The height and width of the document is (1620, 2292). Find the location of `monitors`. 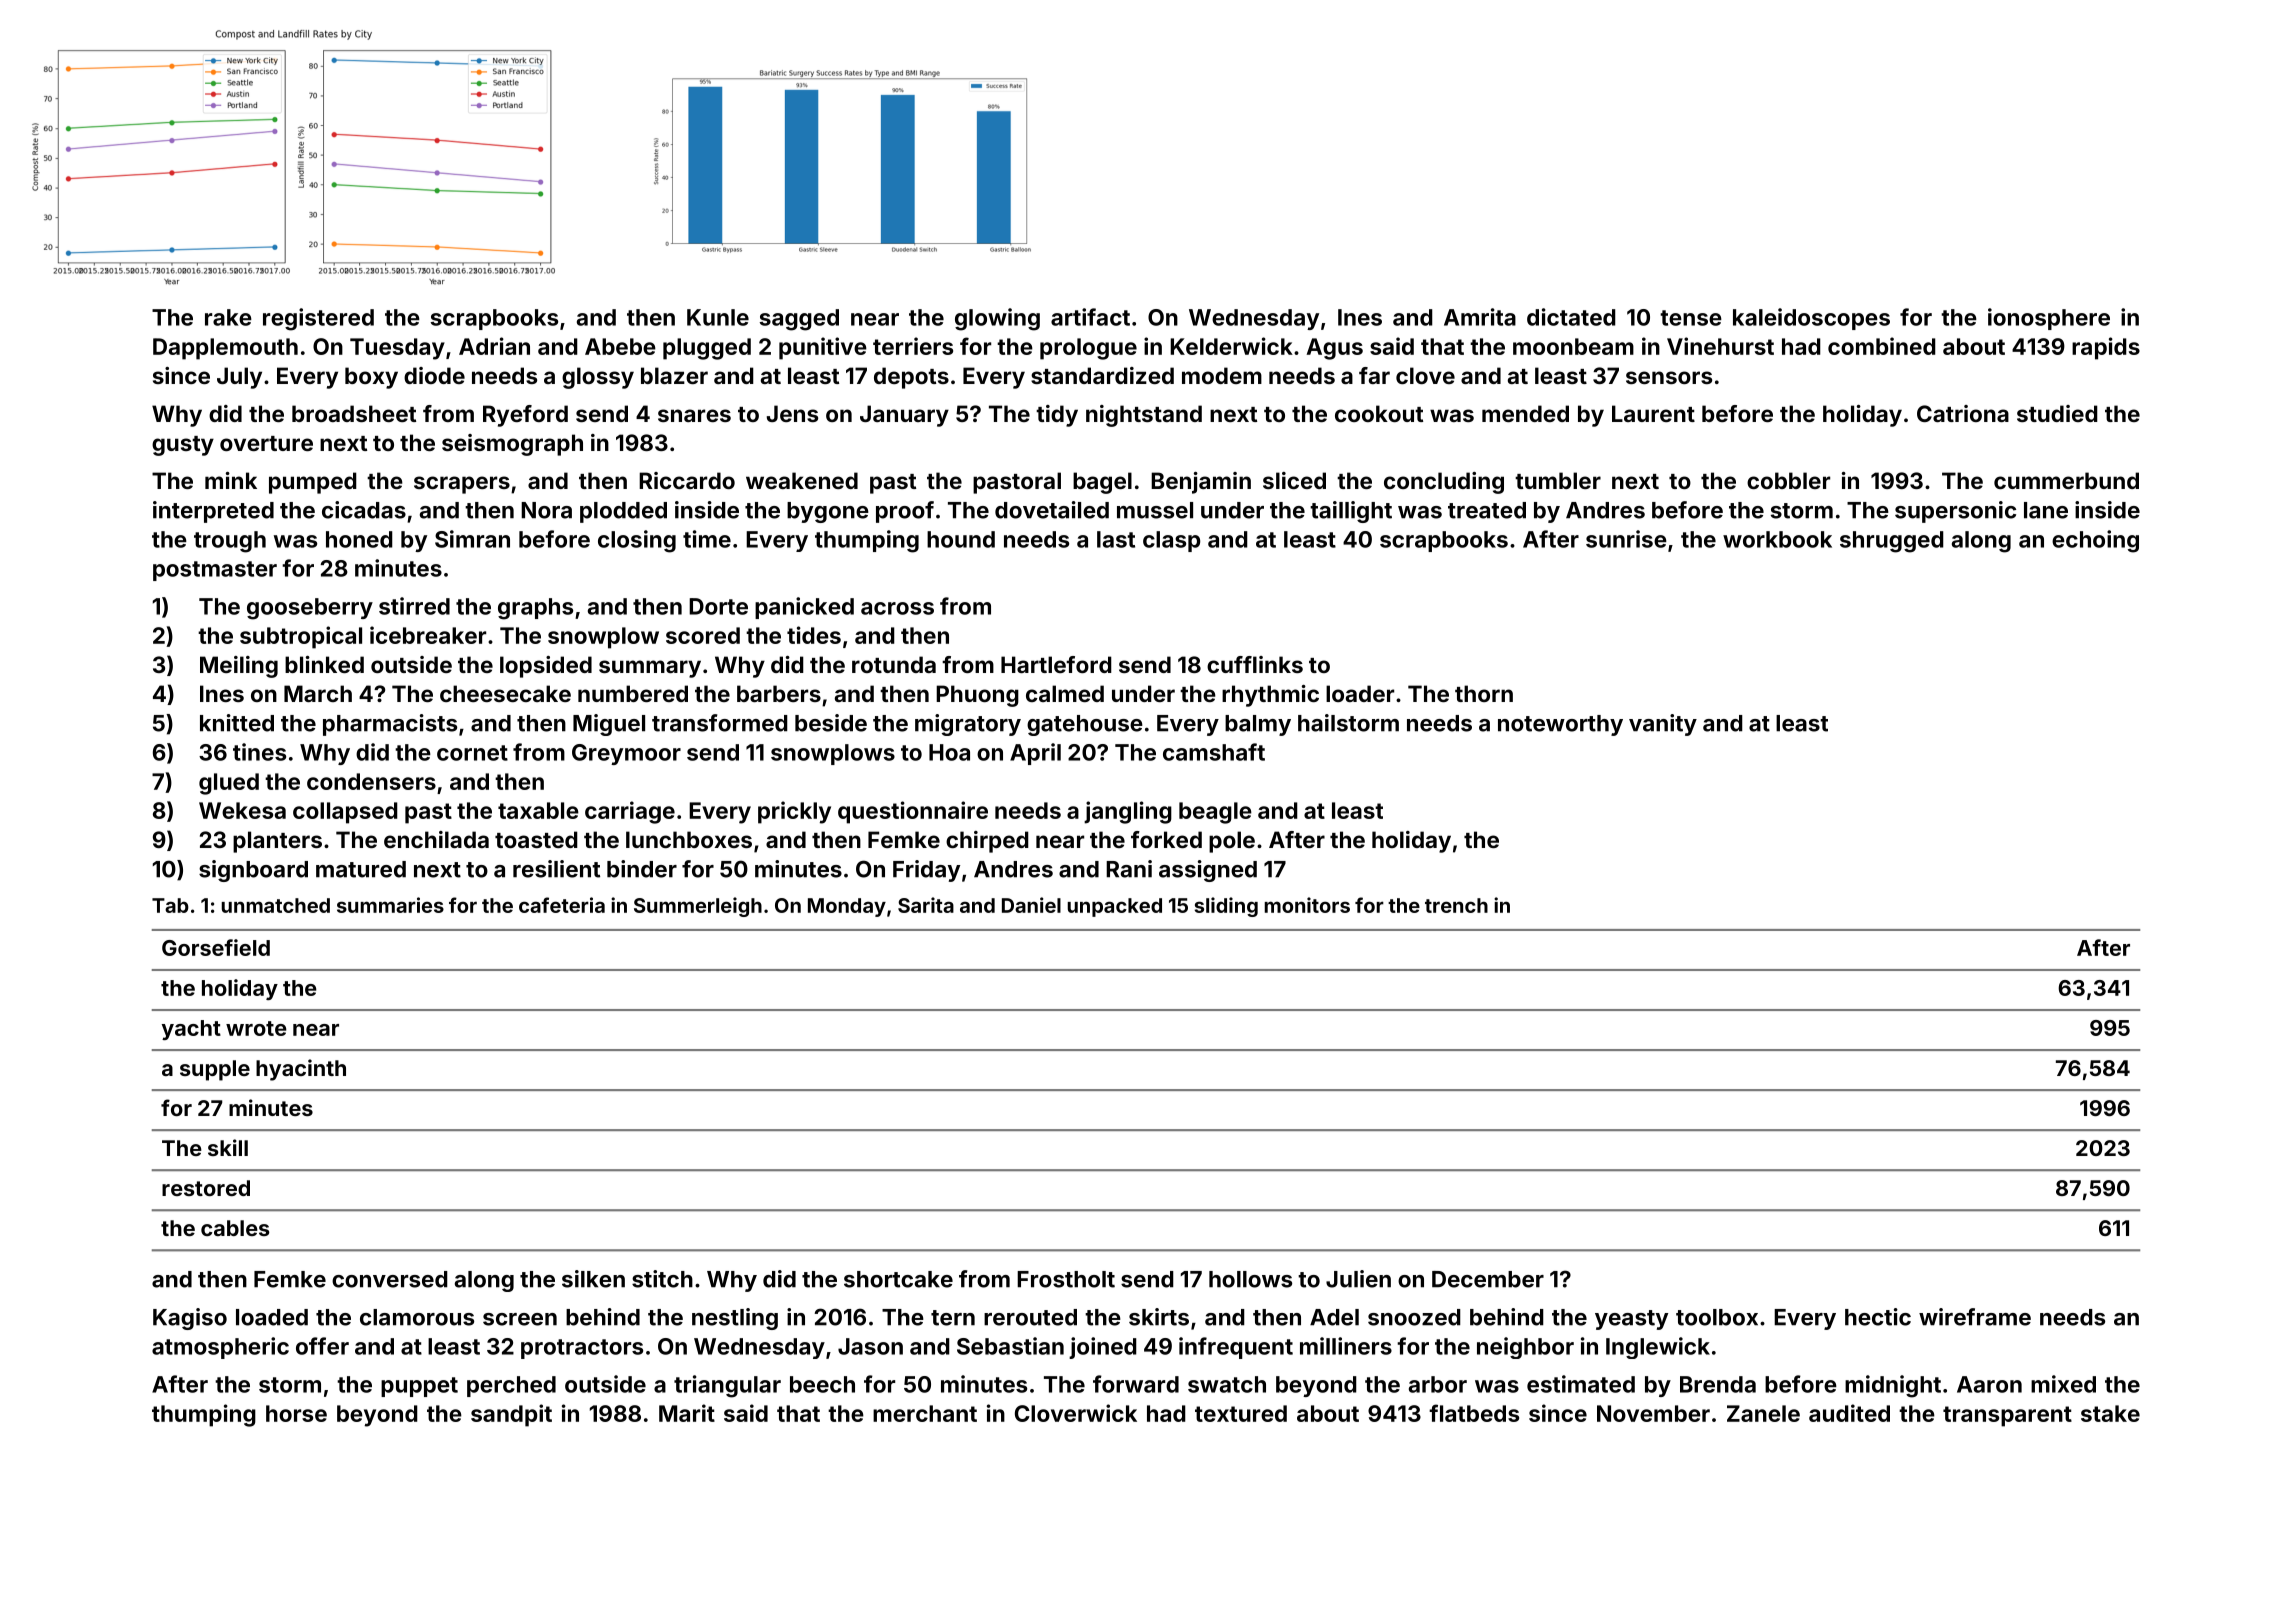

monitors is located at coordinates (1307, 905).
